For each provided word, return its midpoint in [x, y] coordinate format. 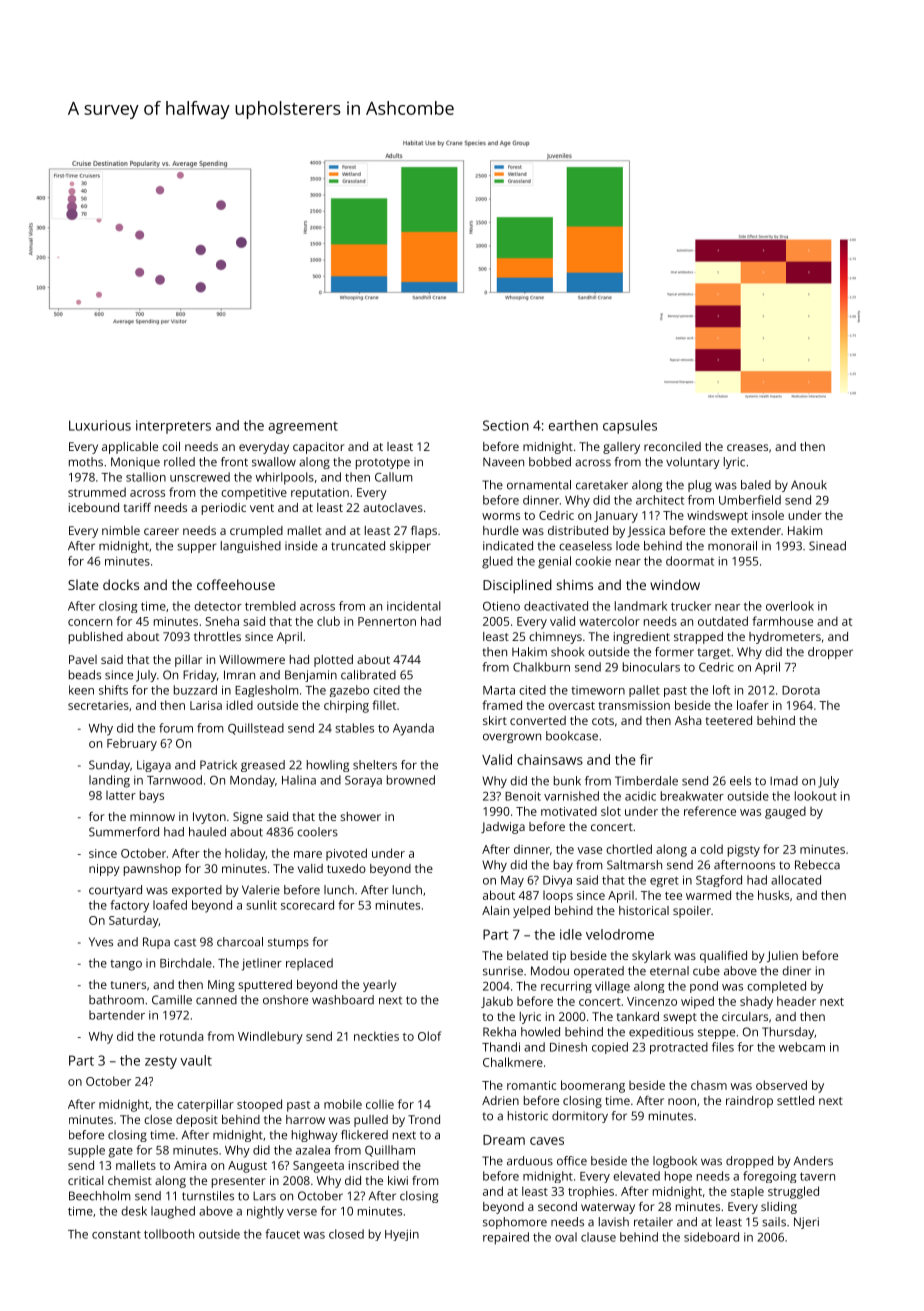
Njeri [806, 1223]
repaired [506, 1238]
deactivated [556, 606]
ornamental [539, 485]
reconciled [672, 446]
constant [116, 1234]
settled [795, 1100]
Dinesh [568, 1047]
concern [90, 622]
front [234, 462]
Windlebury [270, 1037]
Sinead [827, 546]
